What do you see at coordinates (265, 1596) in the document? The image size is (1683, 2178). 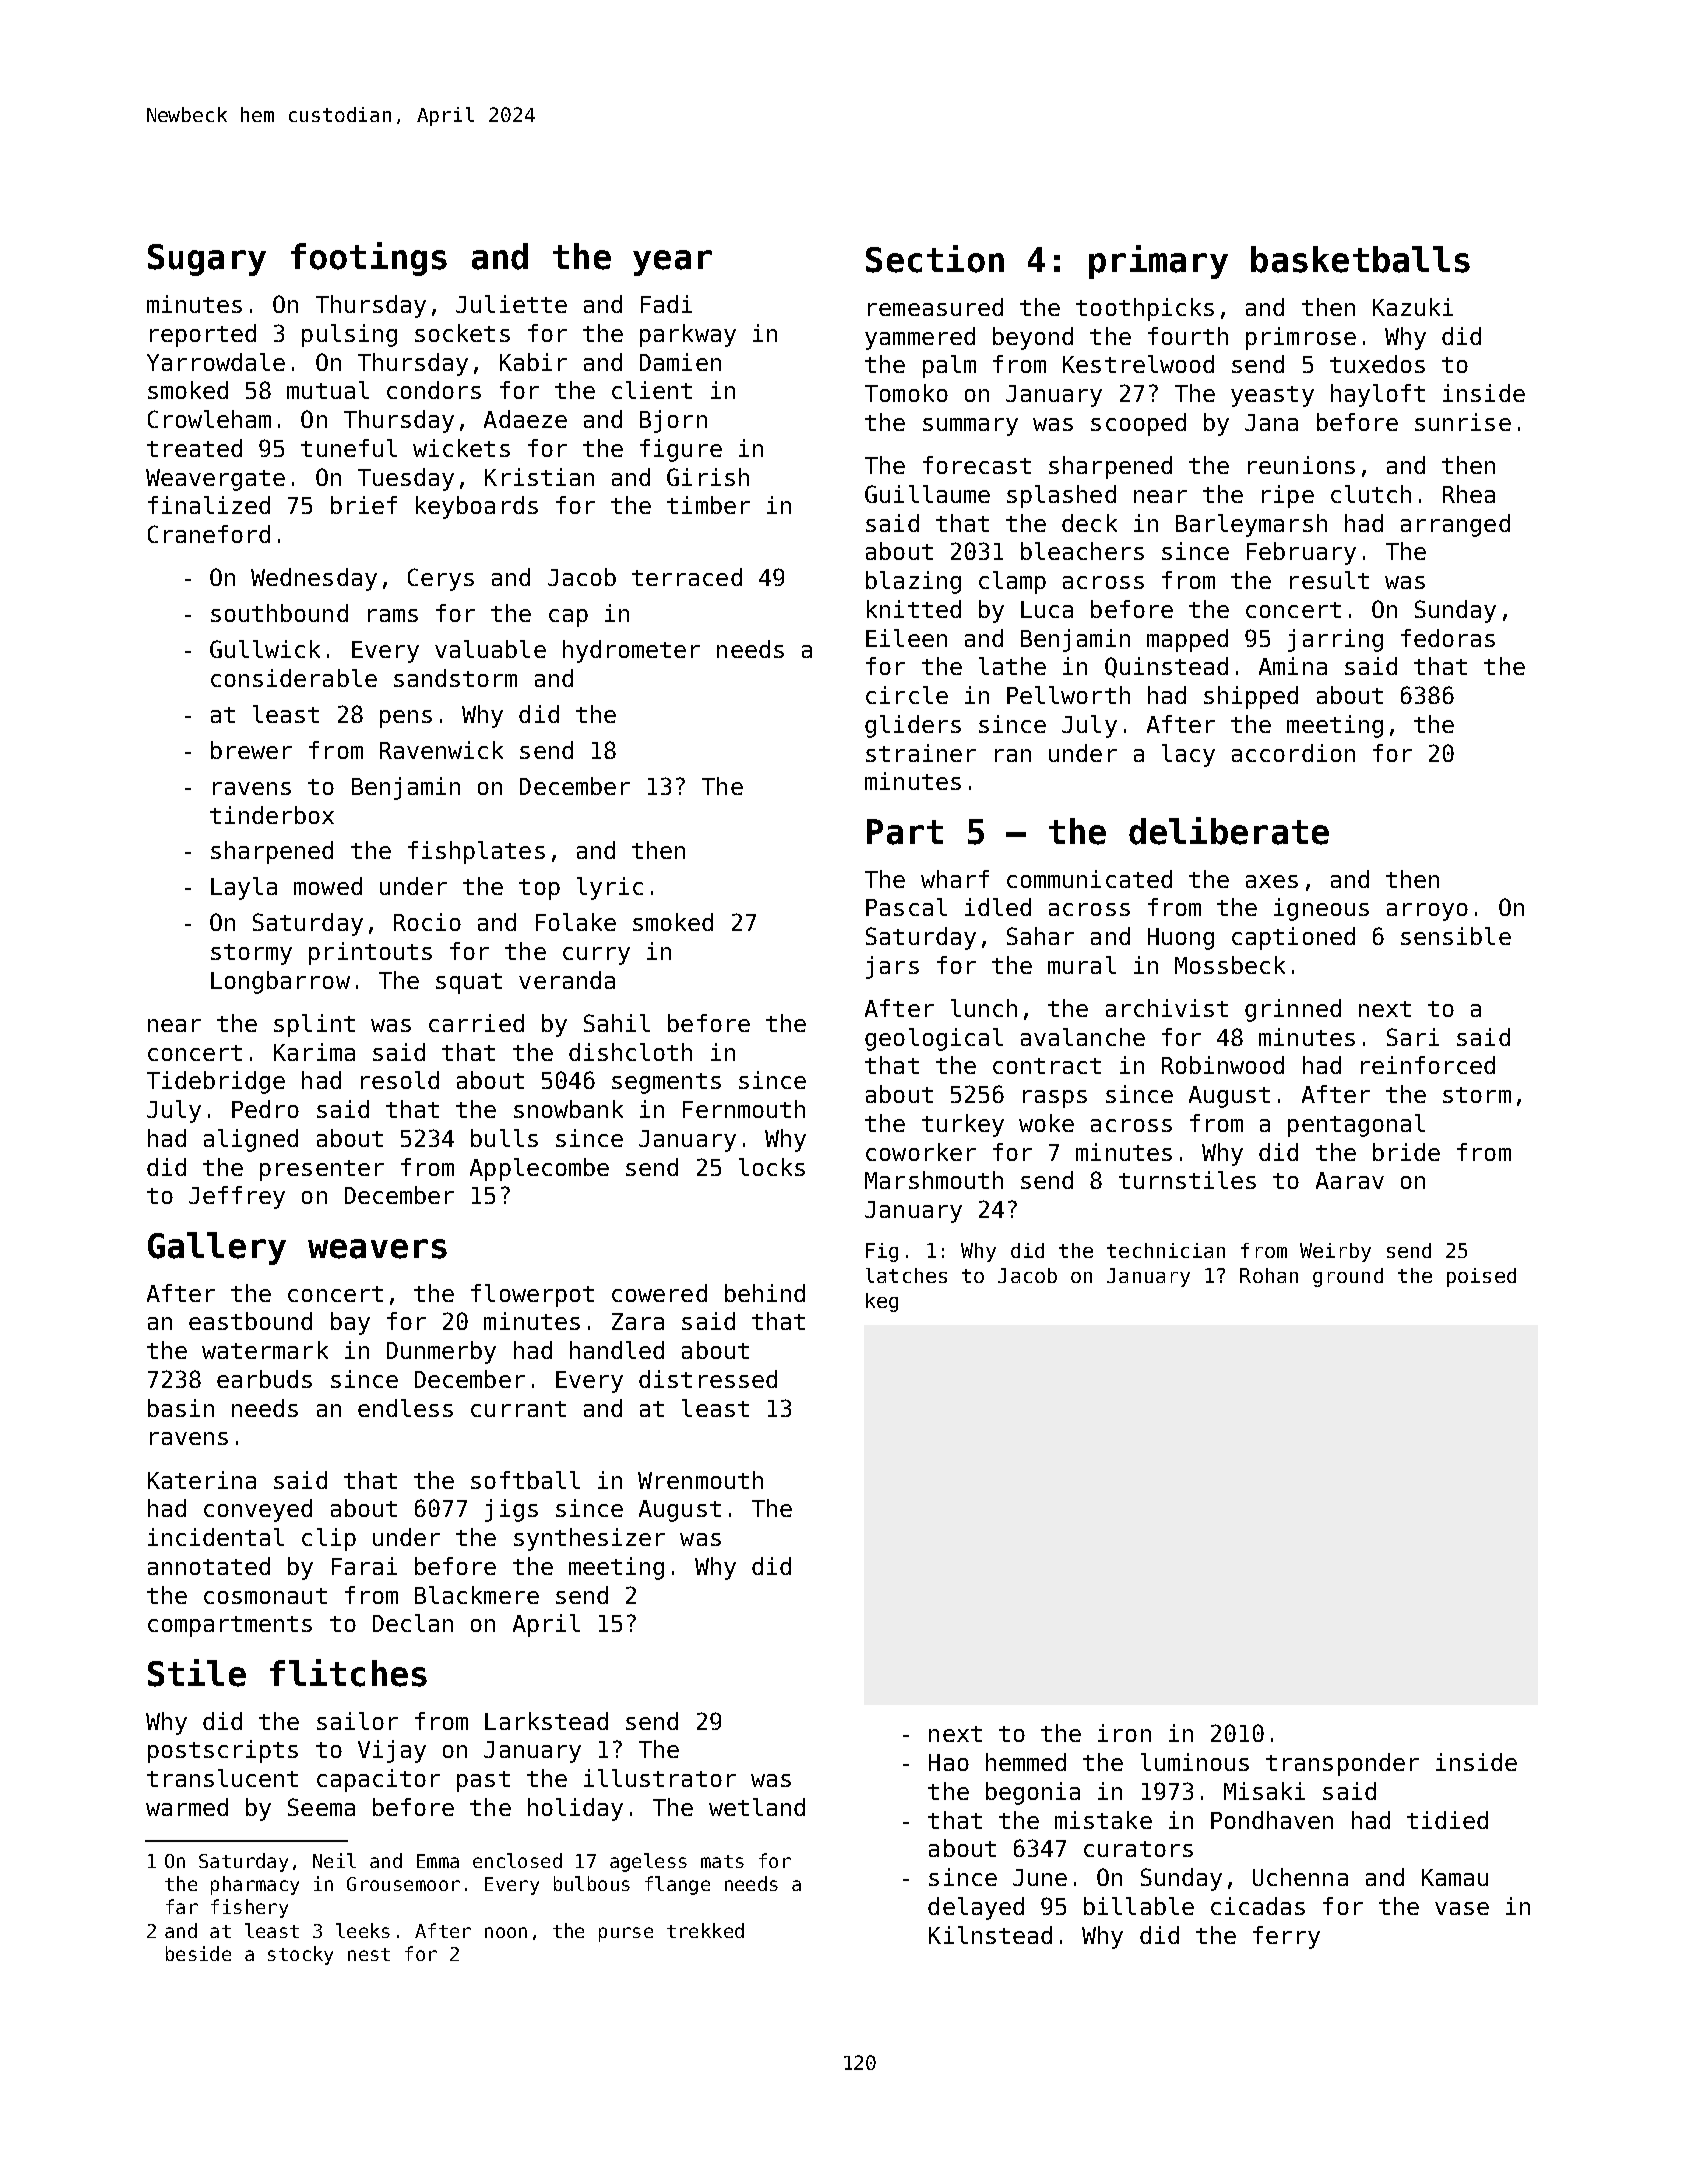 I see `cosmonaut` at bounding box center [265, 1596].
